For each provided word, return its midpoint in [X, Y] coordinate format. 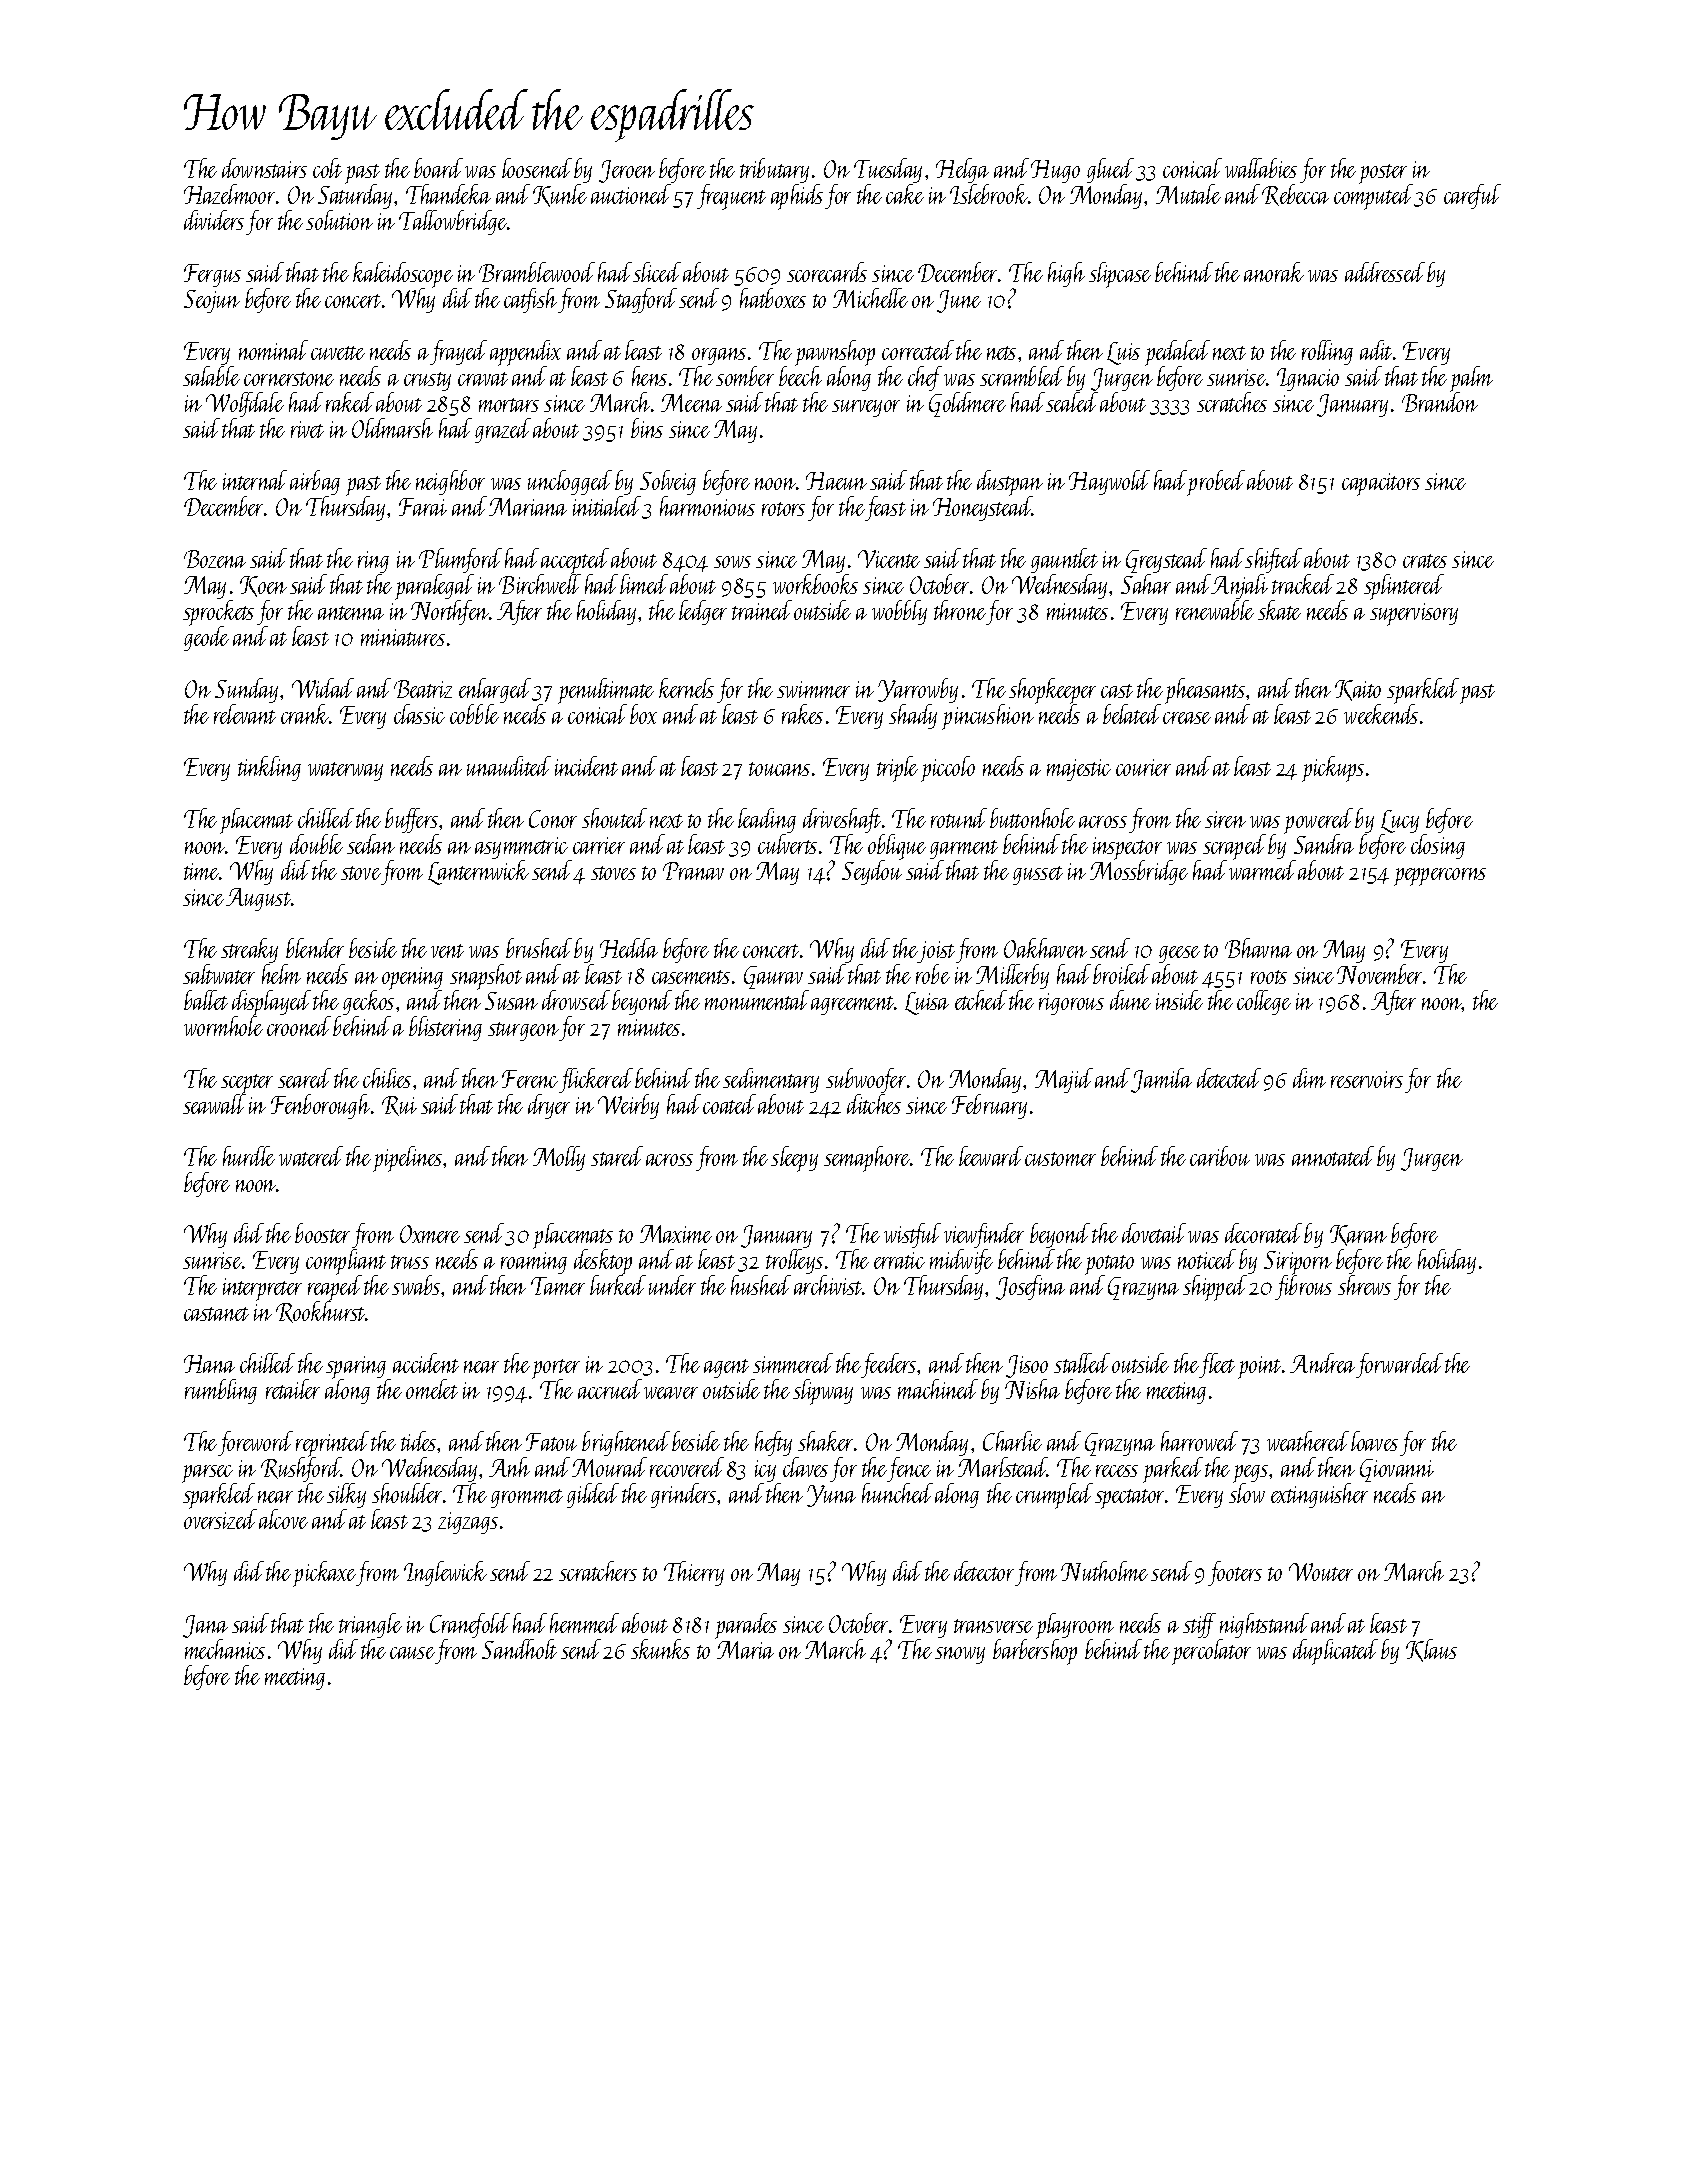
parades [746, 1626]
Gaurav [773, 977]
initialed [607, 506]
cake [905, 194]
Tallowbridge [453, 222]
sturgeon [523, 1031]
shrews [1364, 1285]
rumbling [221, 1391]
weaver [671, 1393]
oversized [219, 1519]
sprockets [218, 613]
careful [1472, 196]
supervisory [1414, 614]
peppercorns [1440, 877]
